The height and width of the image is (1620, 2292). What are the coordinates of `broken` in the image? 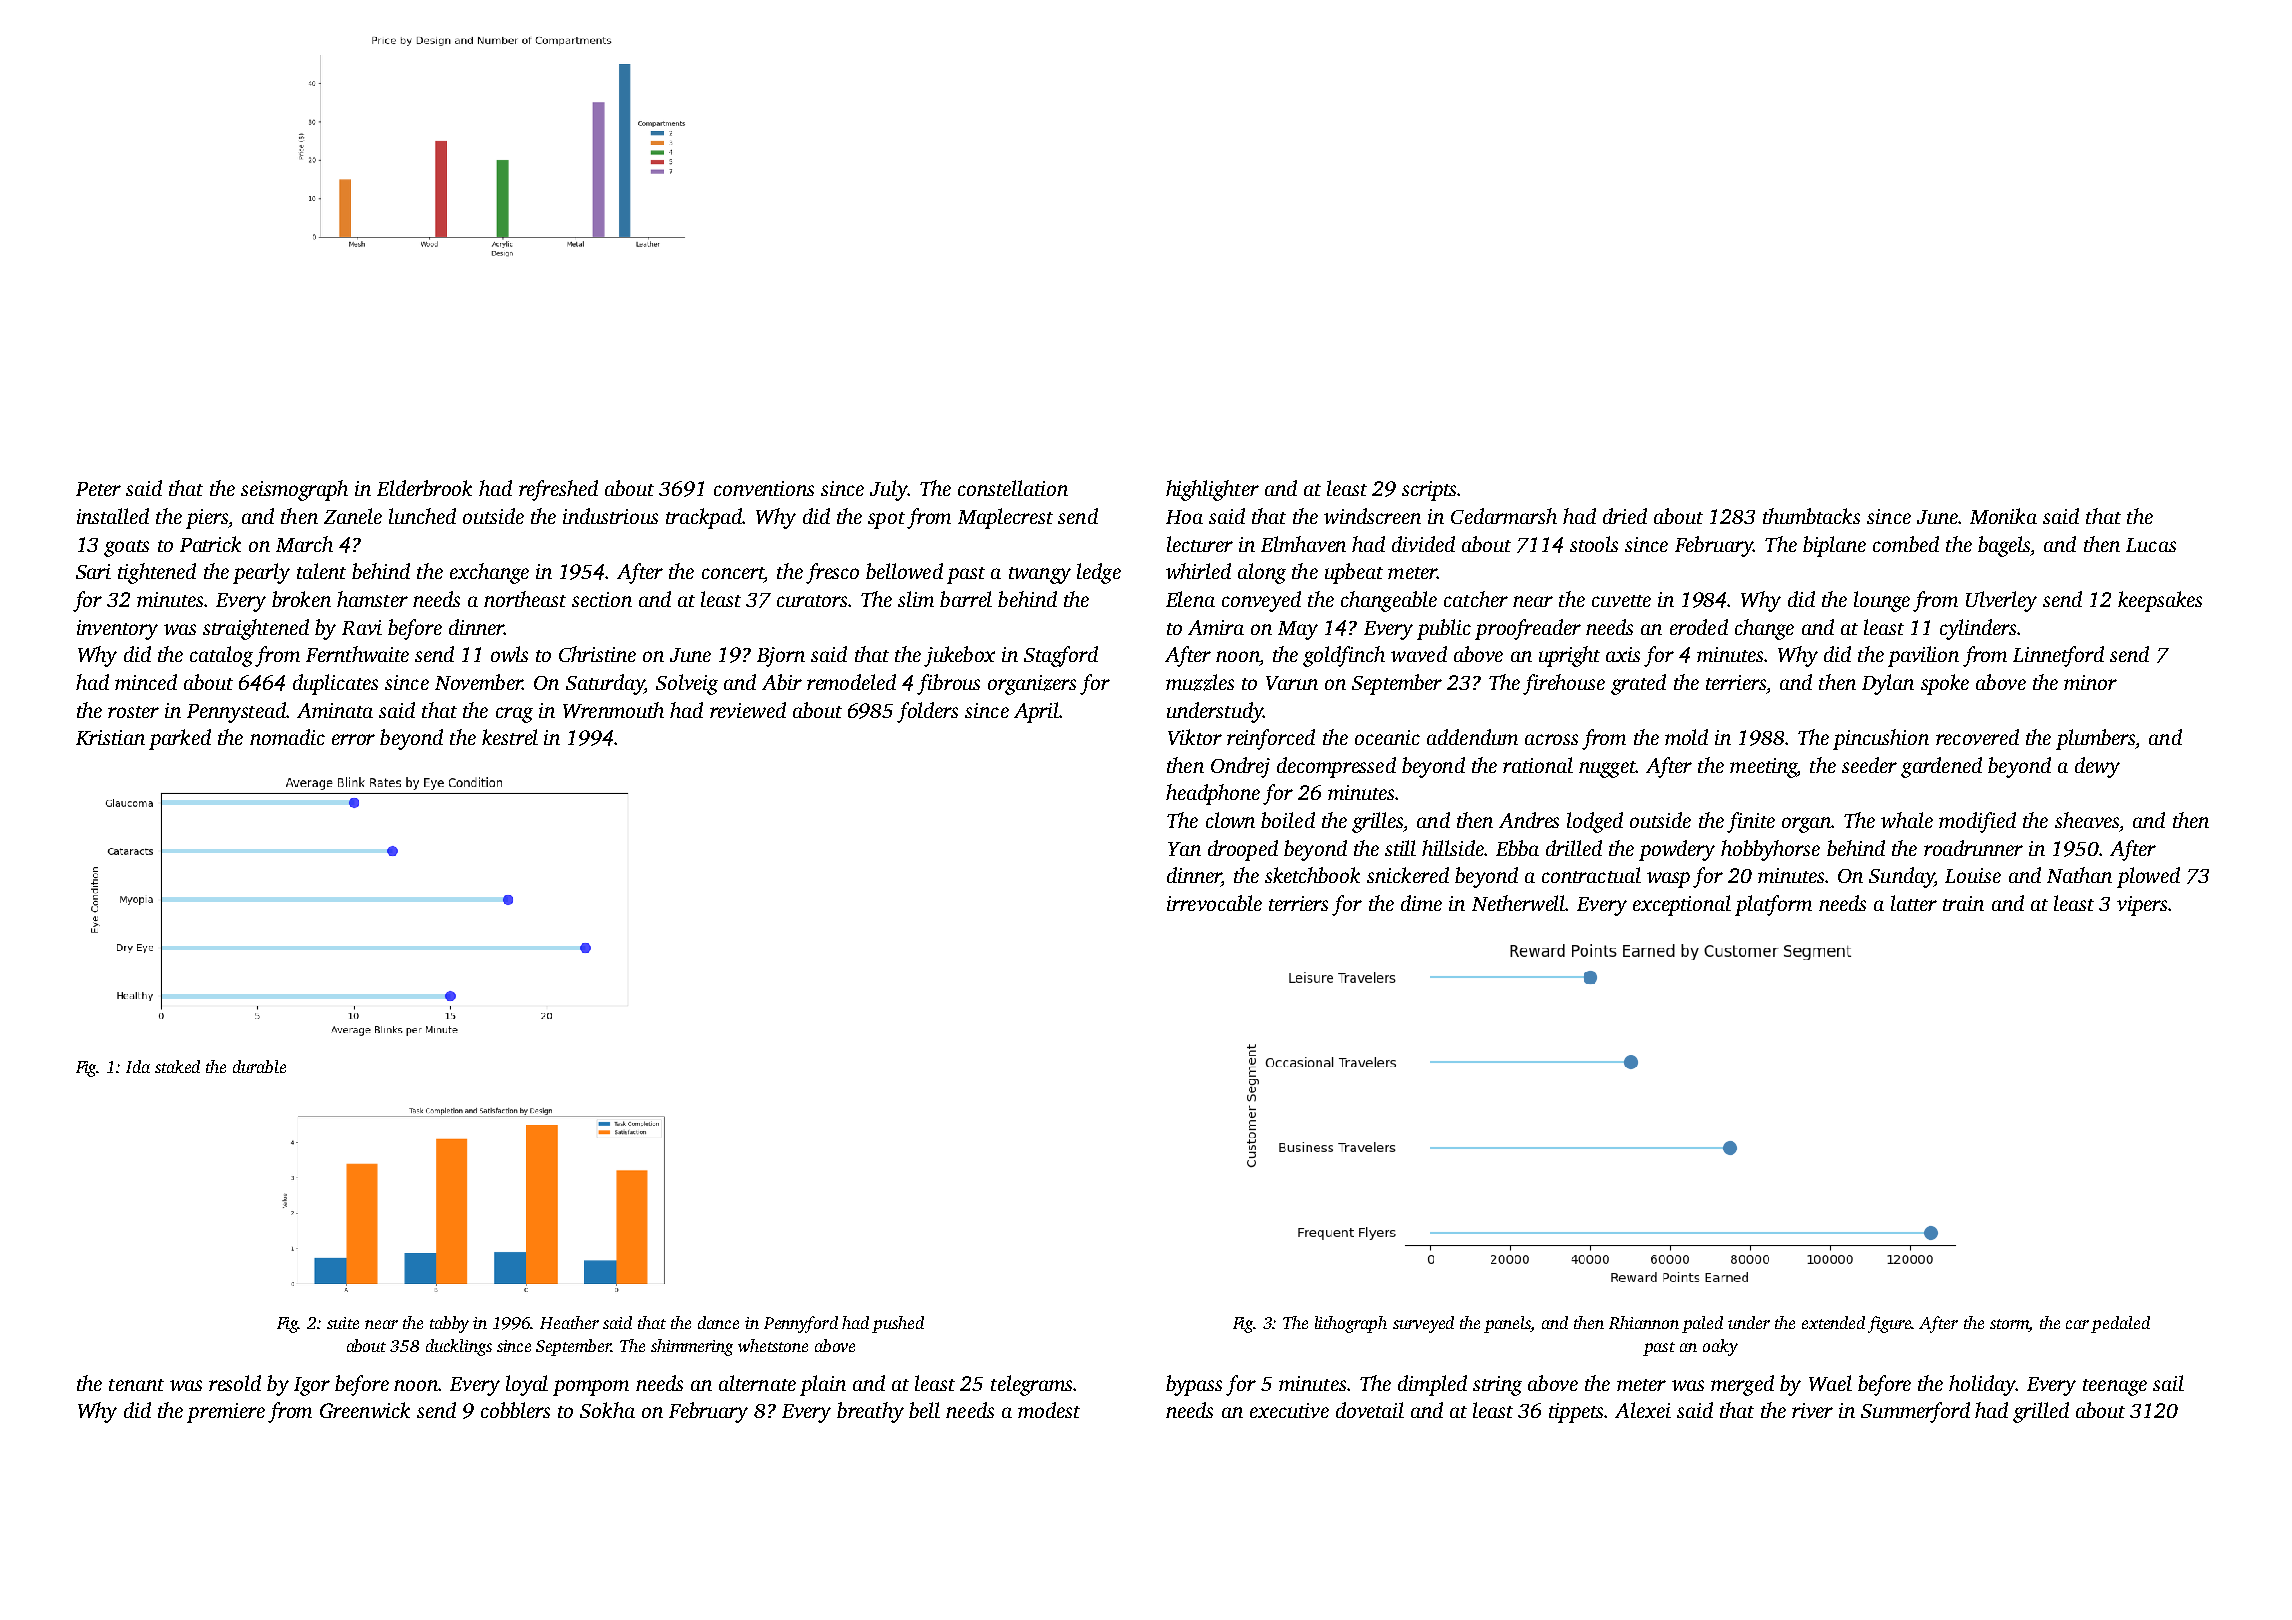 It's located at (301, 599).
